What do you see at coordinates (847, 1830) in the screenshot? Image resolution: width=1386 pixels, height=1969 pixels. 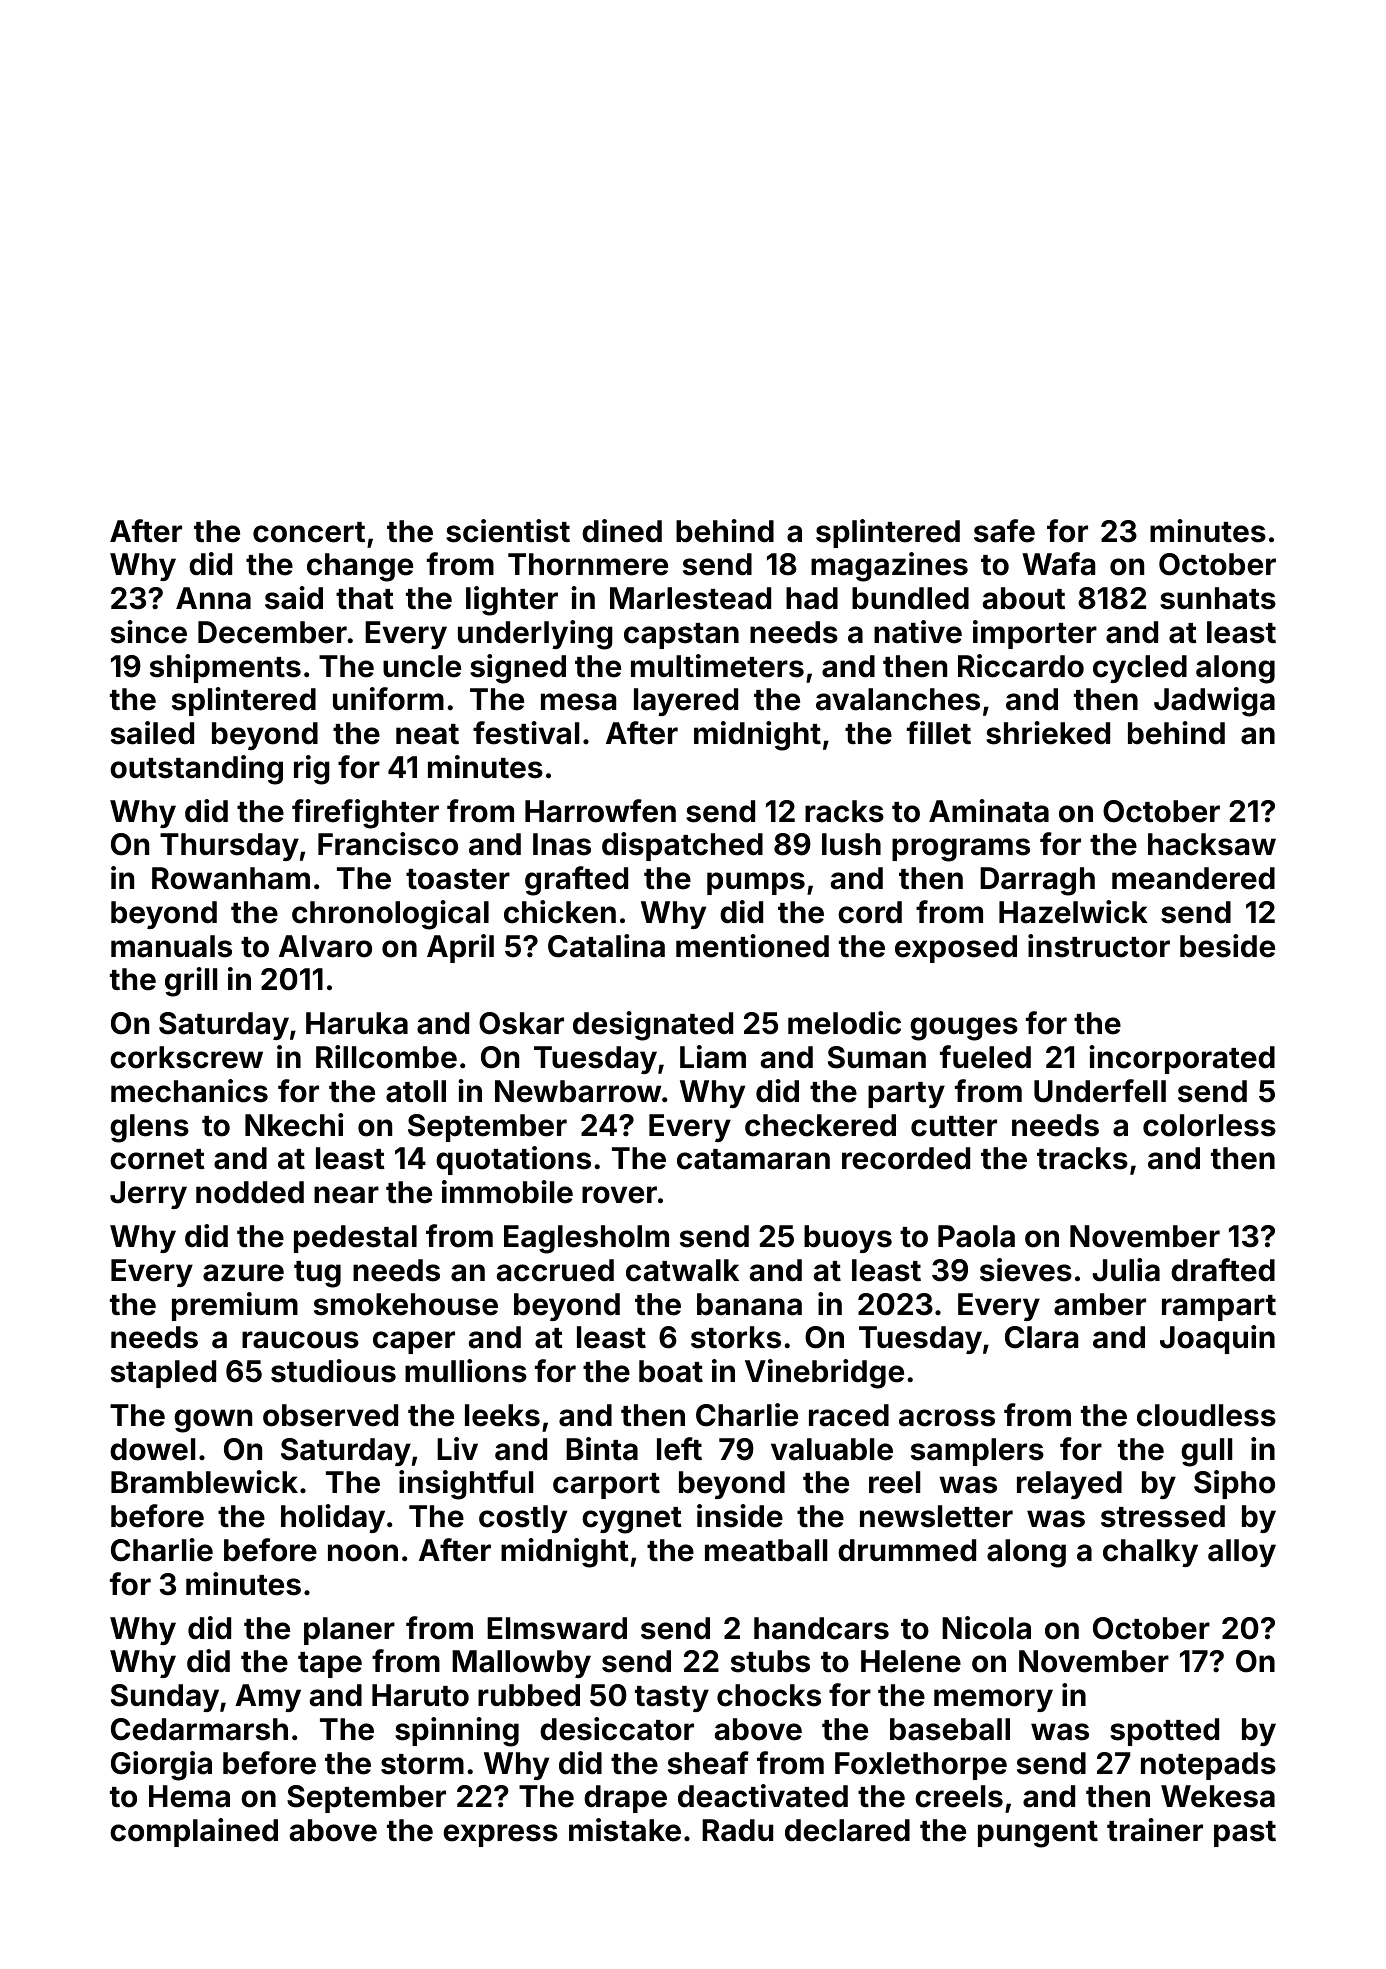 I see `declared` at bounding box center [847, 1830].
